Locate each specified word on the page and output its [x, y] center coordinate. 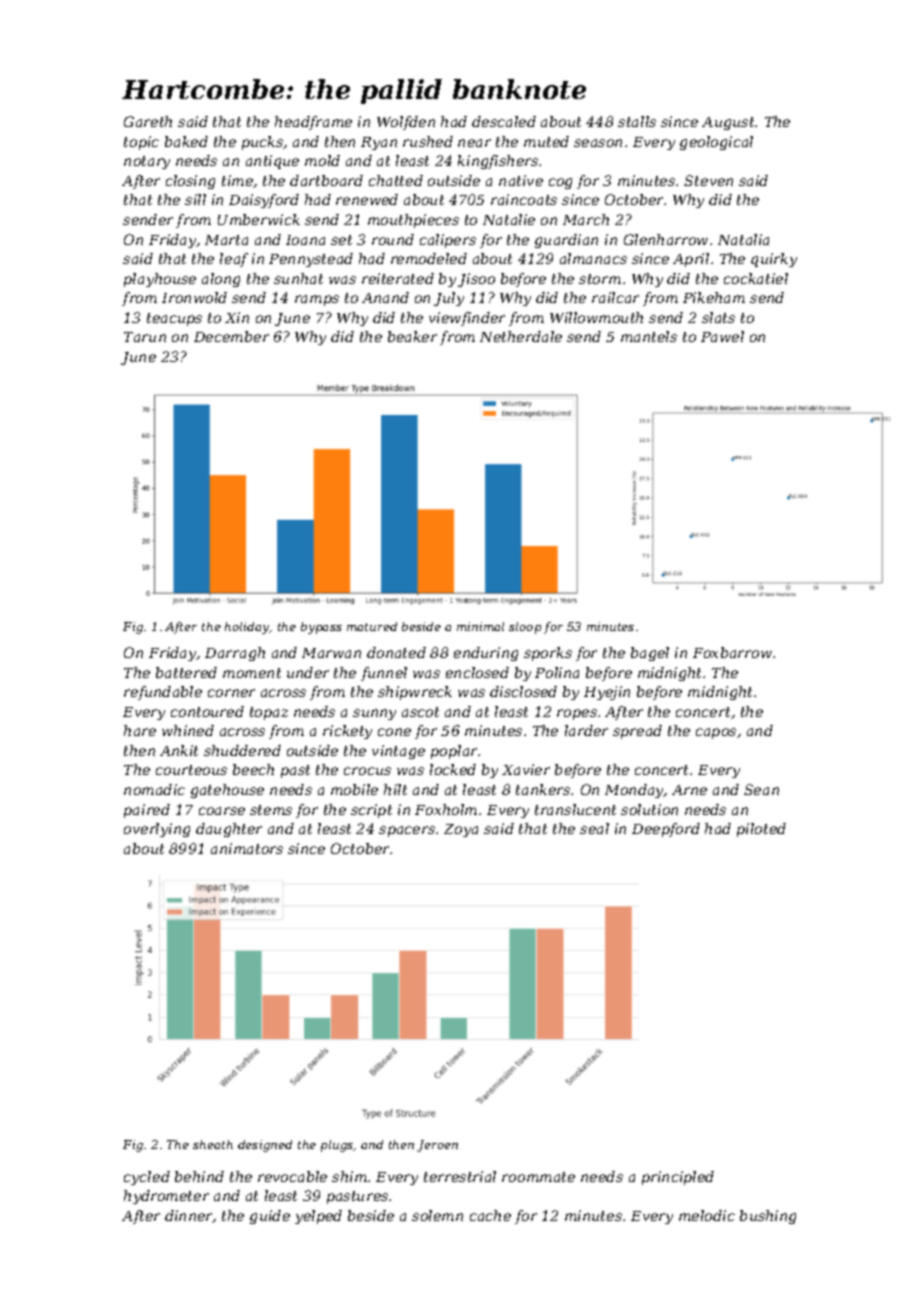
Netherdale [521, 336]
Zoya [461, 830]
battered [186, 672]
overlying [157, 830]
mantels [649, 336]
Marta [226, 240]
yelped [318, 1217]
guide [270, 1217]
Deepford [666, 830]
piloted [761, 830]
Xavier [526, 769]
